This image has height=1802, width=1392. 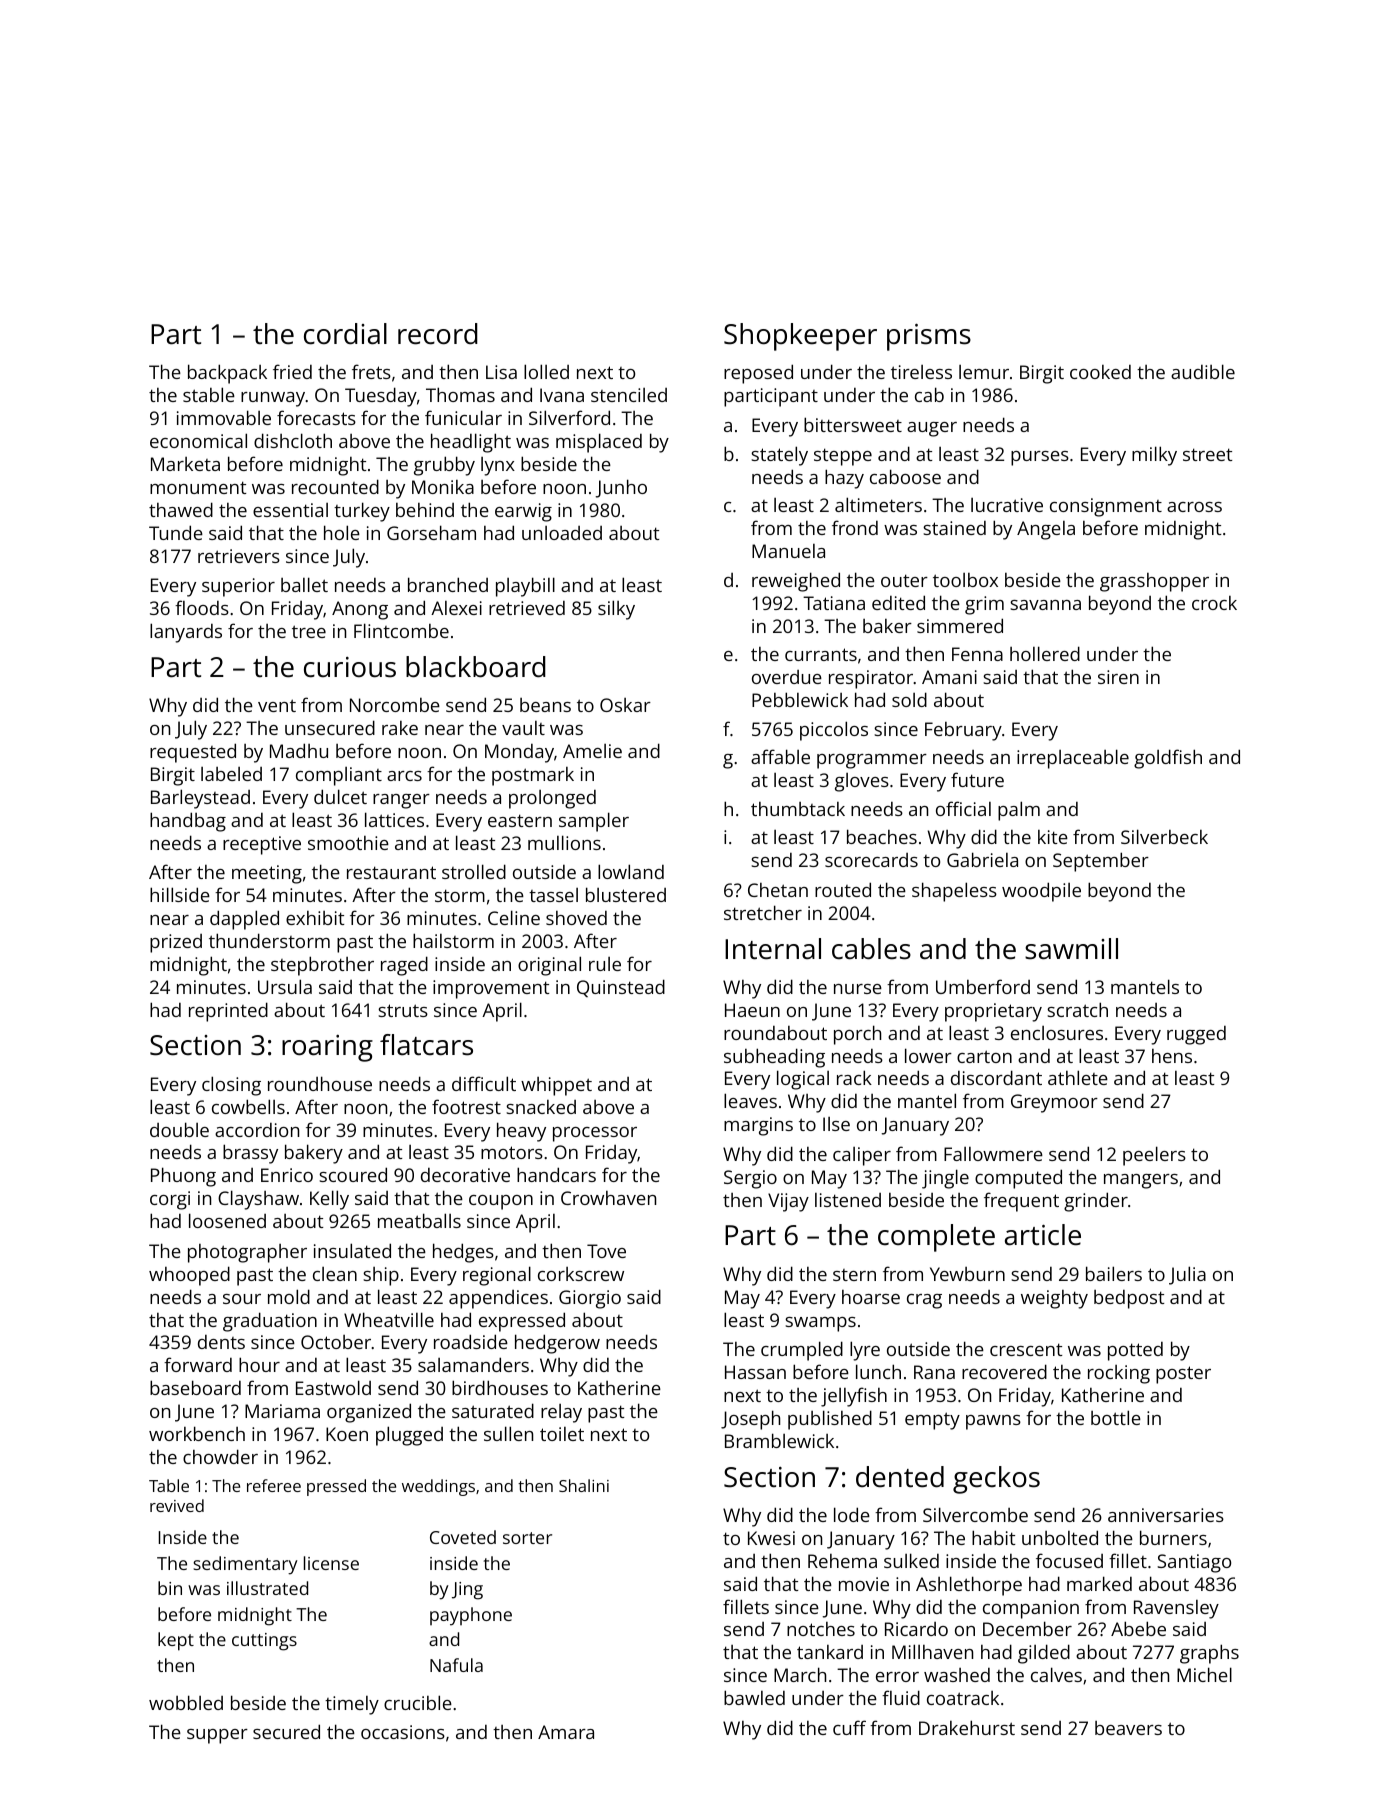 What do you see at coordinates (1194, 507) in the image?
I see `across` at bounding box center [1194, 507].
